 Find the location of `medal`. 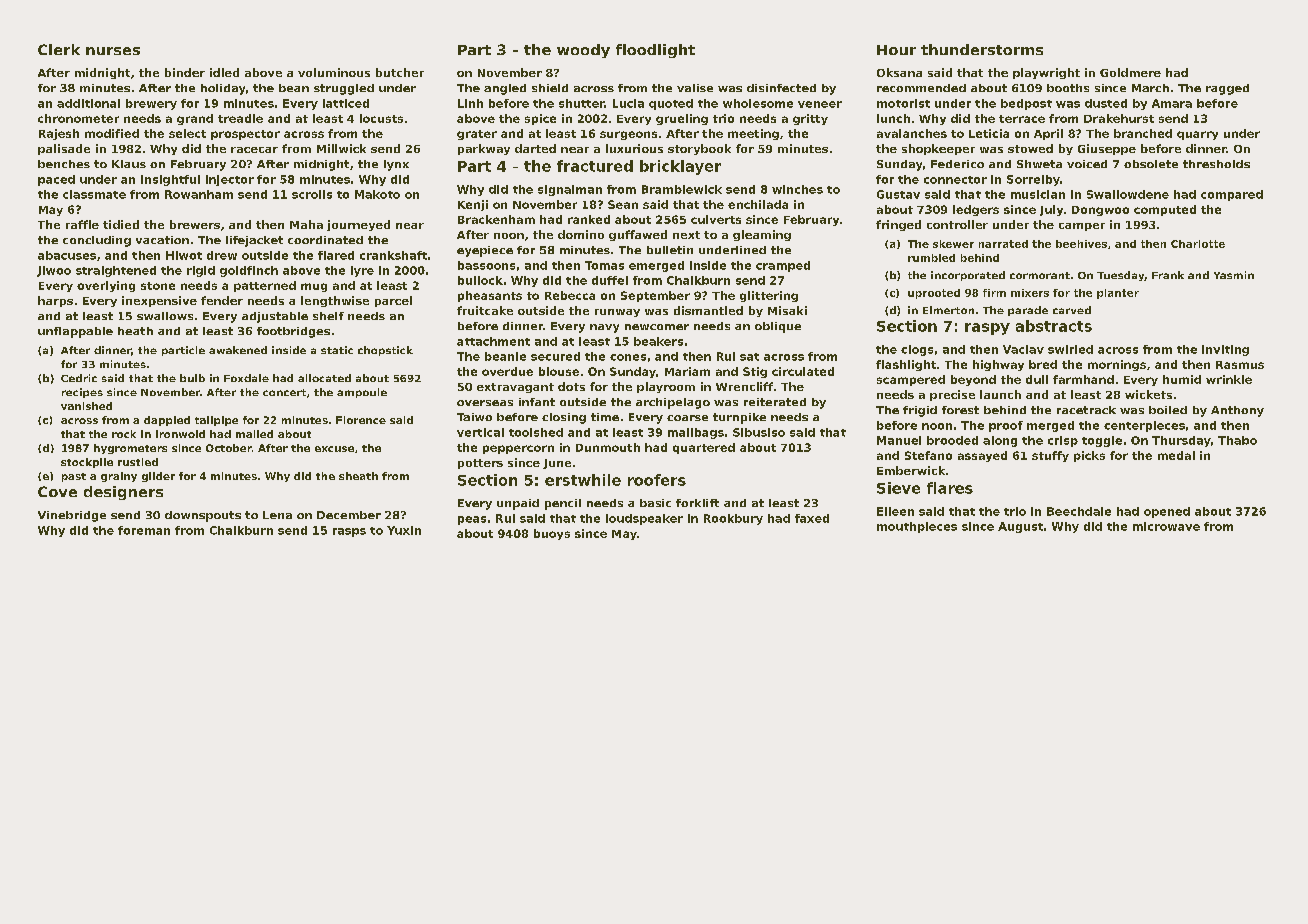

medal is located at coordinates (1176, 455).
